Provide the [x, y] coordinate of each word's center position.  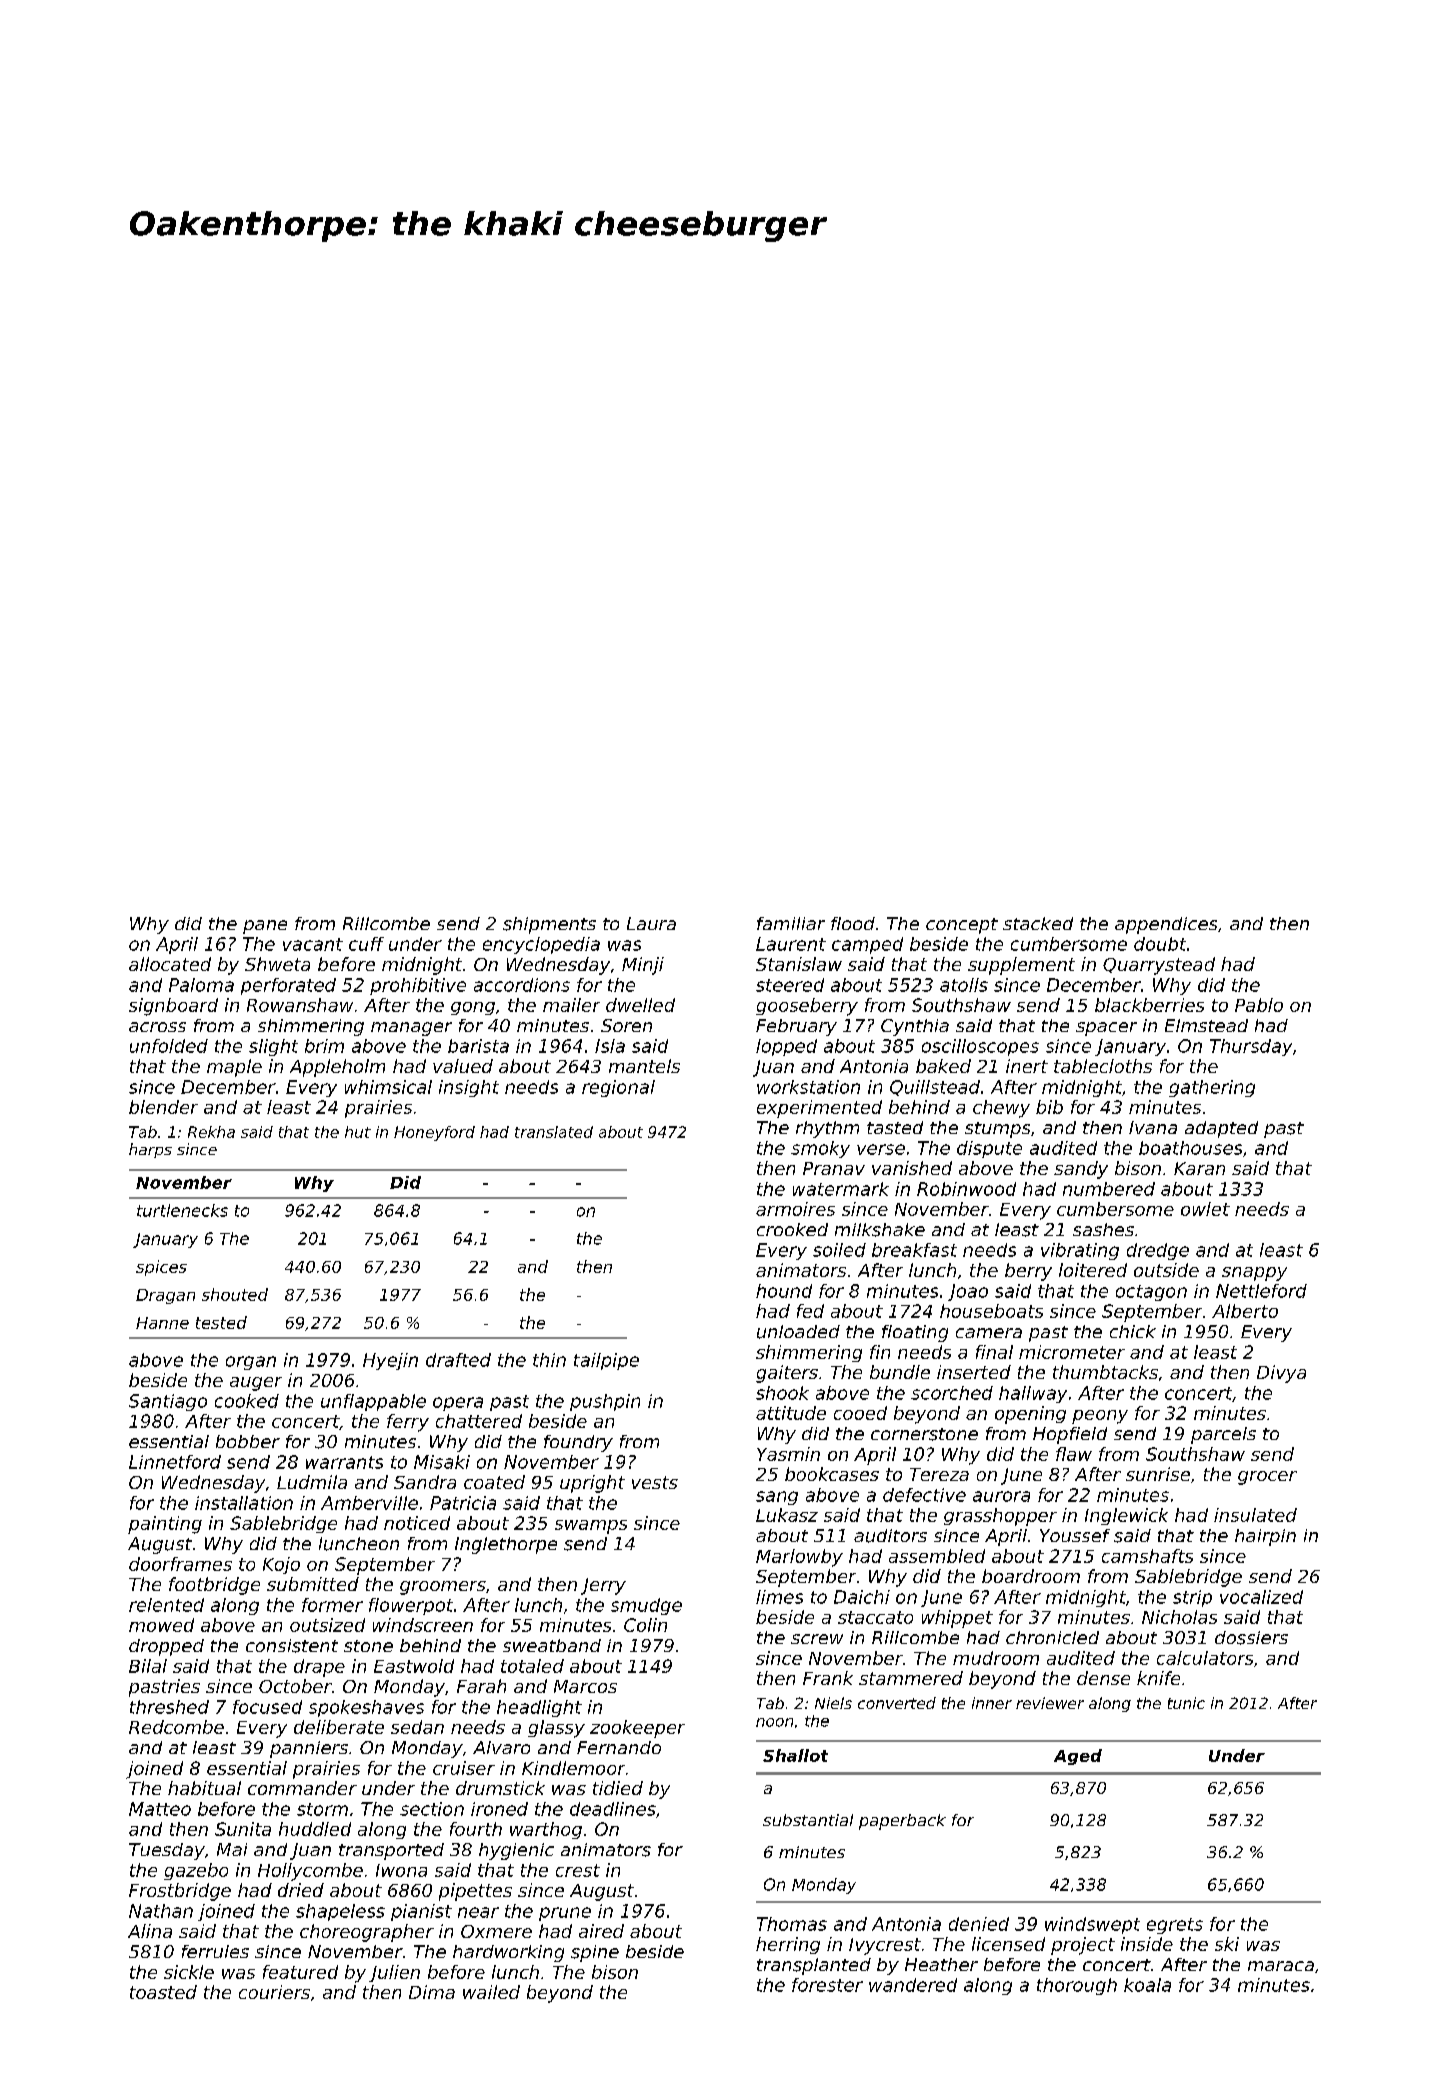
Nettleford [1261, 1291]
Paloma [201, 985]
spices [161, 1268]
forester [827, 1985]
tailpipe [606, 1361]
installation [244, 1503]
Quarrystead [1159, 966]
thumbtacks [1105, 1372]
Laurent [791, 944]
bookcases [832, 1474]
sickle [189, 1972]
